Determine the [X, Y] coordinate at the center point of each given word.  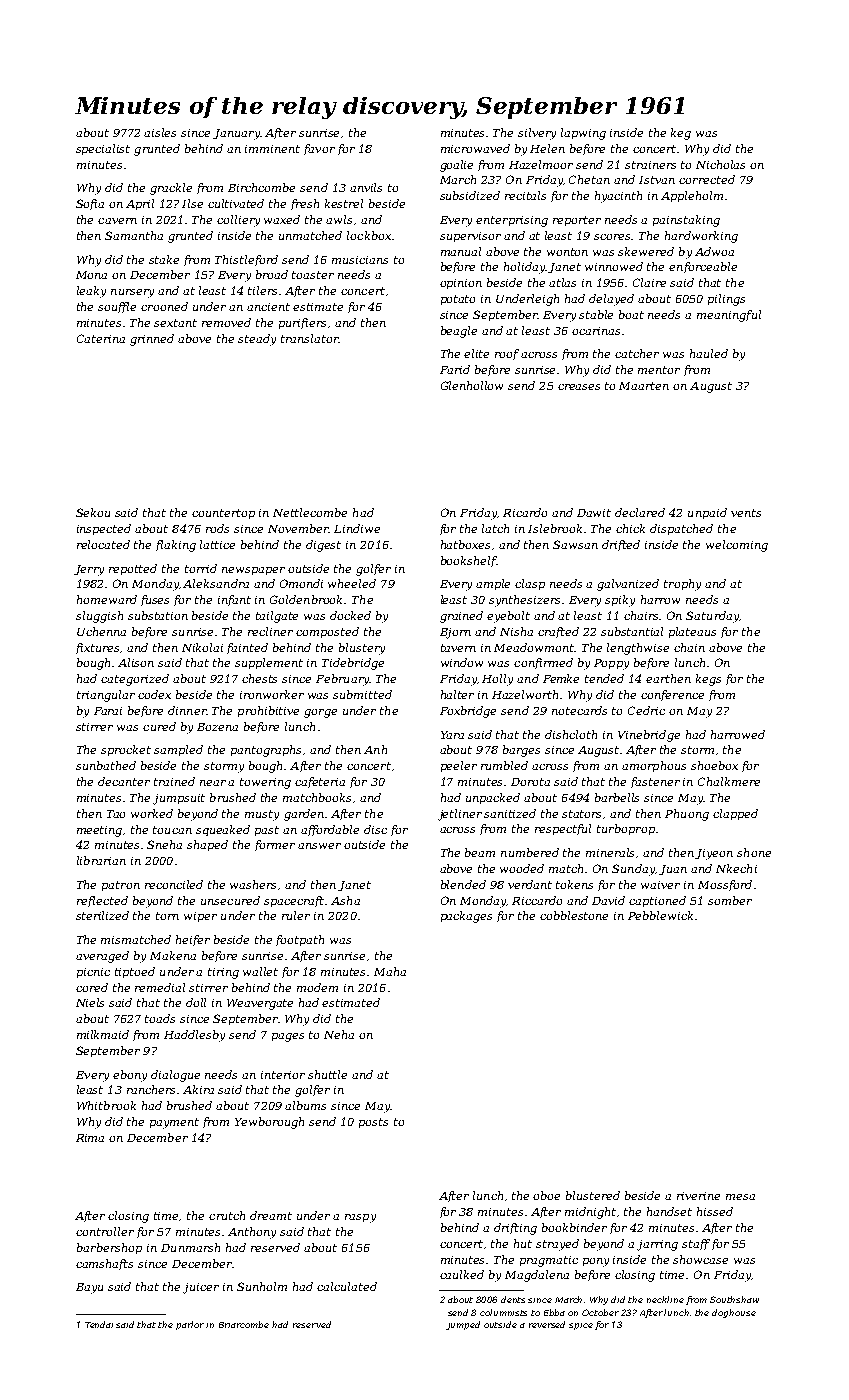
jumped [463, 1325]
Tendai [99, 1324]
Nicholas [720, 164]
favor [319, 149]
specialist [103, 149]
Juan [673, 870]
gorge [320, 713]
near [213, 783]
